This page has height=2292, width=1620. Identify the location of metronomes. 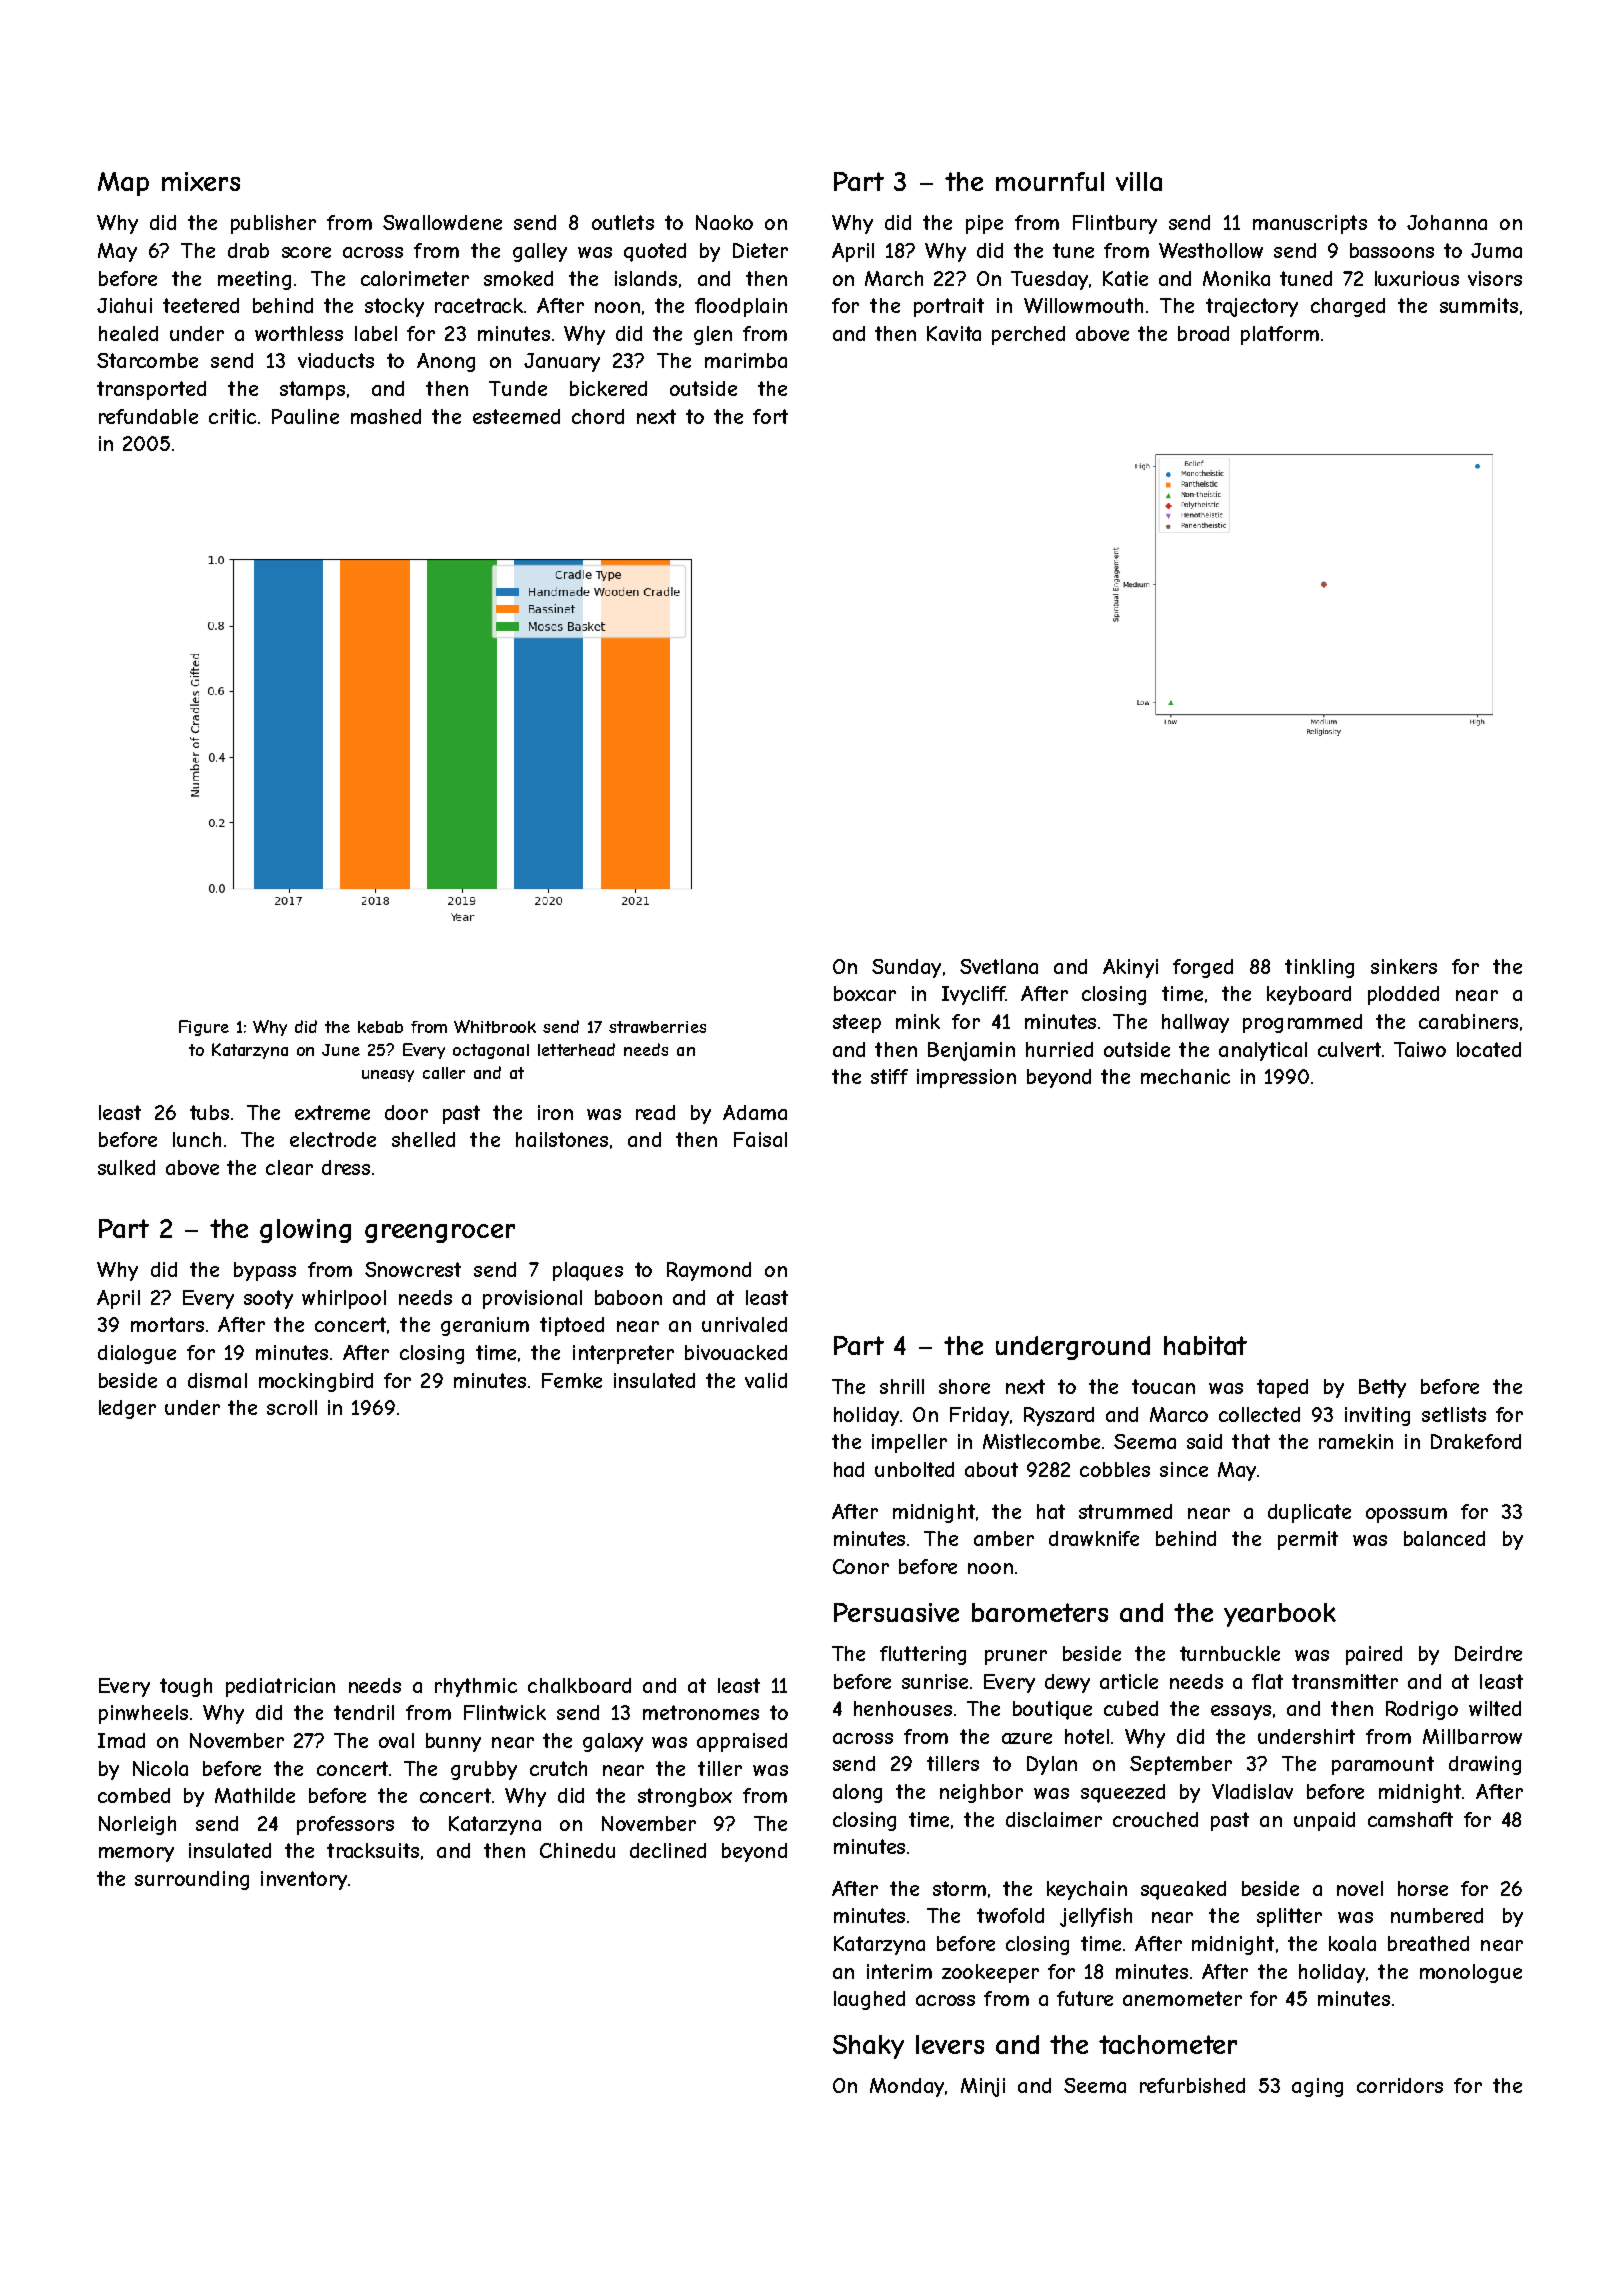
(701, 1712).
